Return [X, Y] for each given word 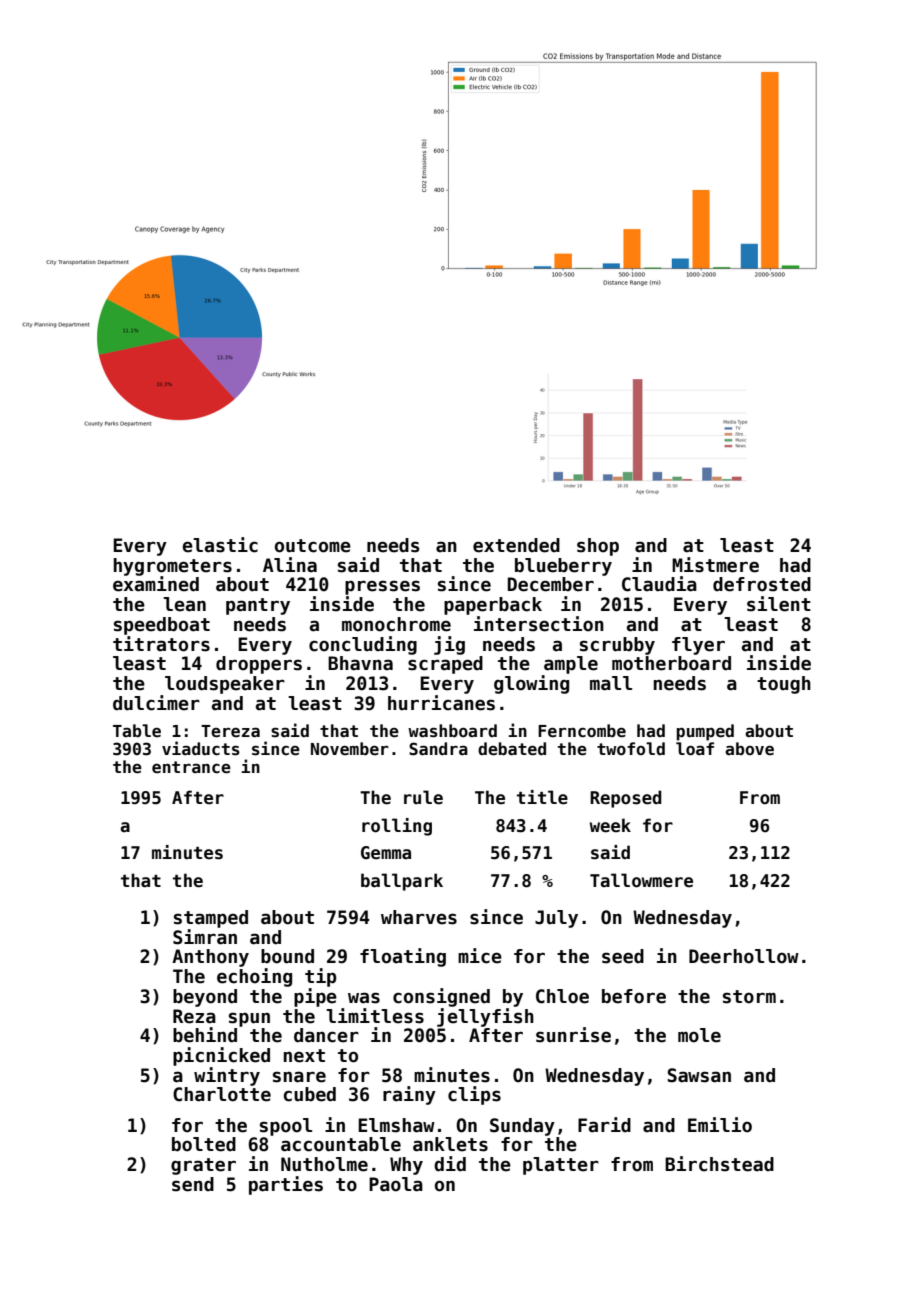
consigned [441, 997]
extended [516, 545]
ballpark [402, 882]
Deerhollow [744, 956]
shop [598, 547]
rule [423, 797]
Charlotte [222, 1094]
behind [205, 1035]
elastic [220, 545]
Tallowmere [641, 880]
